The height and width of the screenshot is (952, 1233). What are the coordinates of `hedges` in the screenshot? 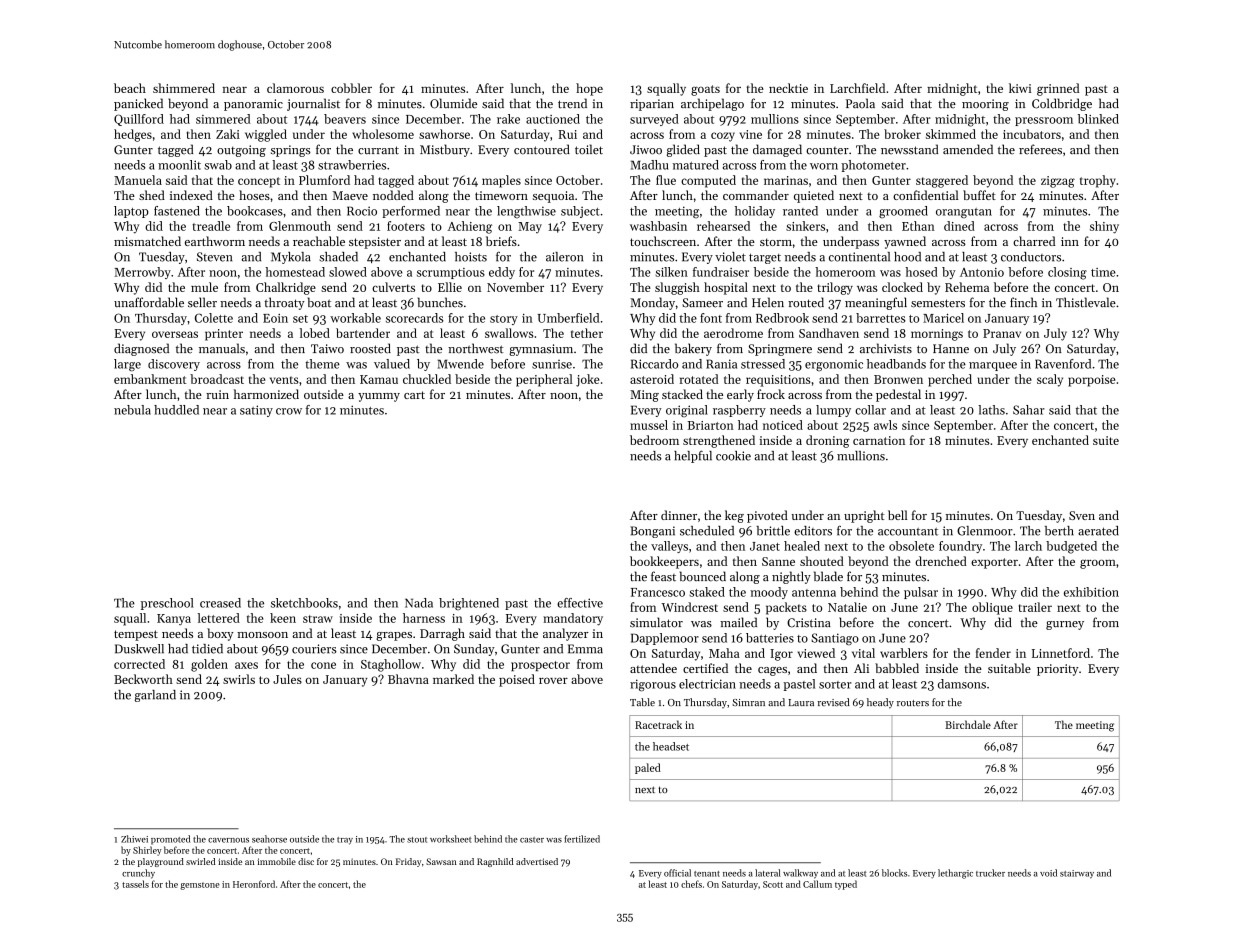 It's located at (133, 135).
